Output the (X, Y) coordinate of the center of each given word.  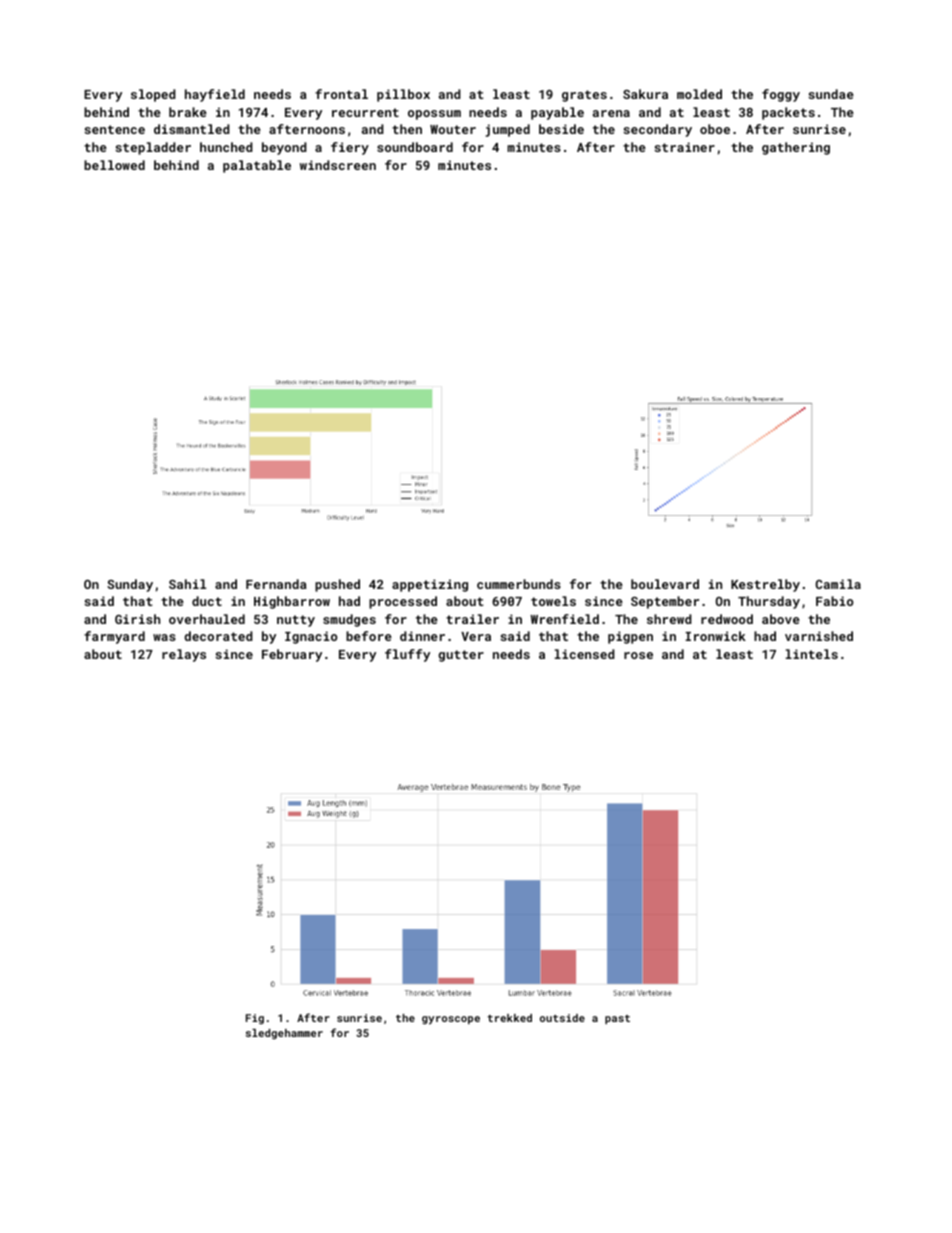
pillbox (403, 95)
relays (184, 655)
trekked (509, 1018)
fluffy (407, 655)
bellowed (114, 165)
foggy (781, 95)
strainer (684, 147)
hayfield (215, 95)
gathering (796, 148)
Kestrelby (765, 585)
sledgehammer (284, 1034)
